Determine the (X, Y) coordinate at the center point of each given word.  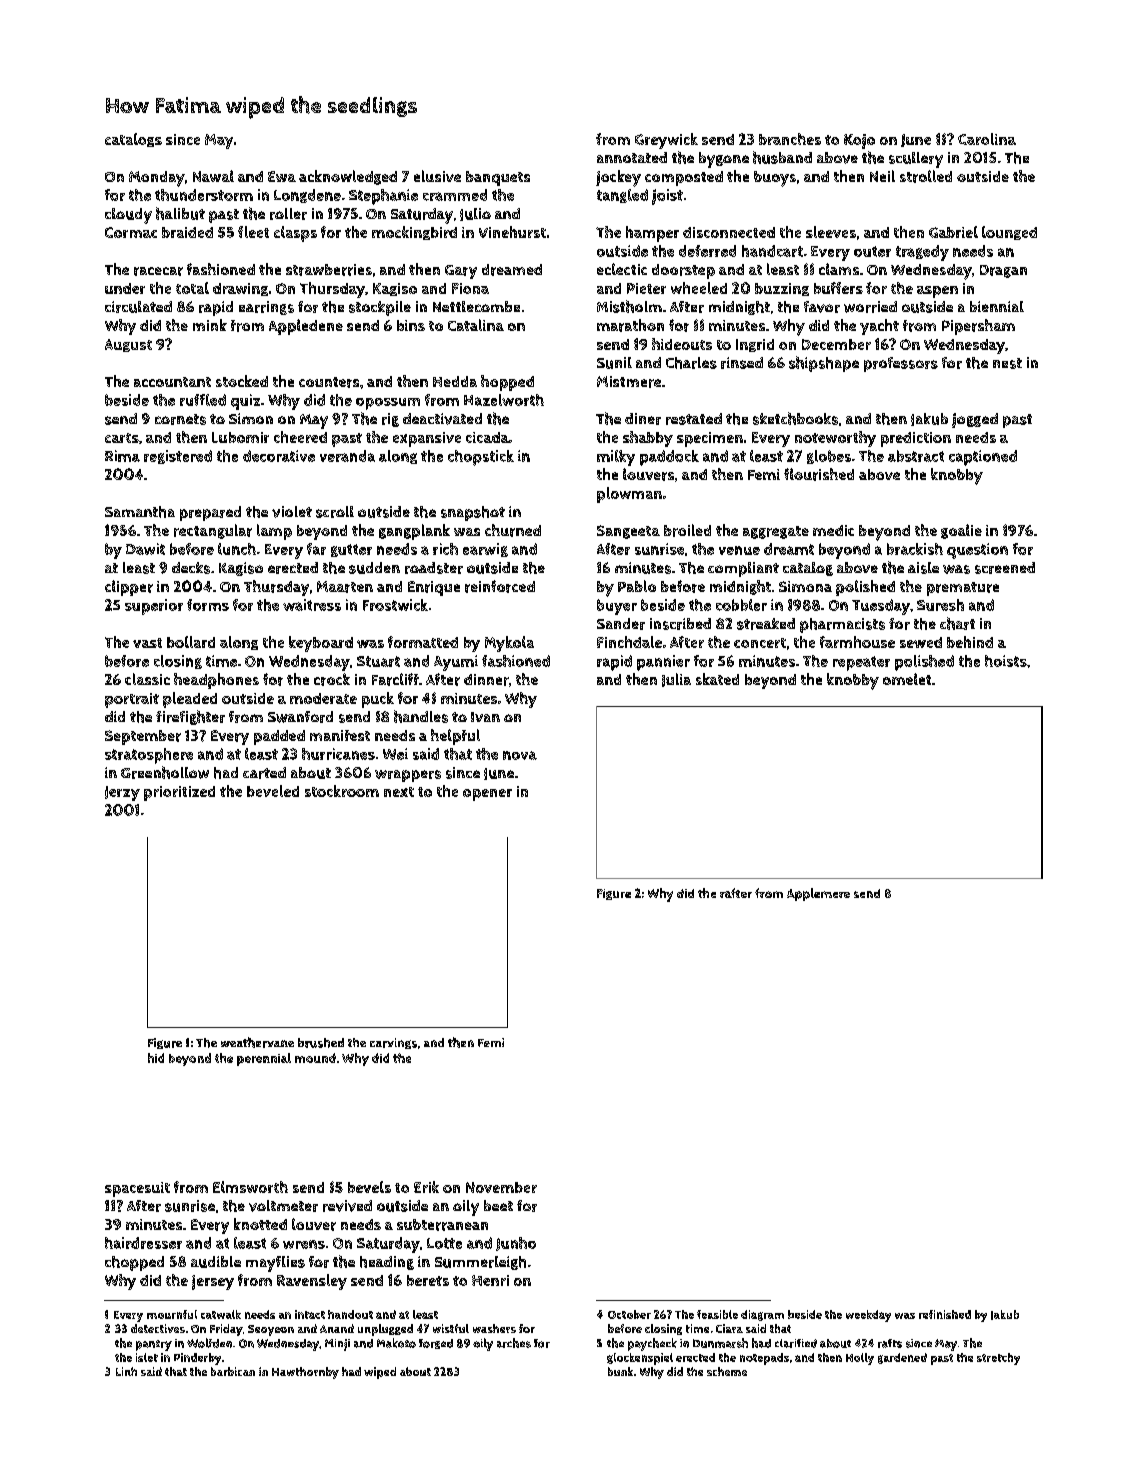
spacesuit (137, 1189)
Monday (157, 179)
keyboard (321, 644)
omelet (907, 679)
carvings (393, 1043)
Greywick (666, 141)
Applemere (818, 894)
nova (520, 755)
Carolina (987, 139)
